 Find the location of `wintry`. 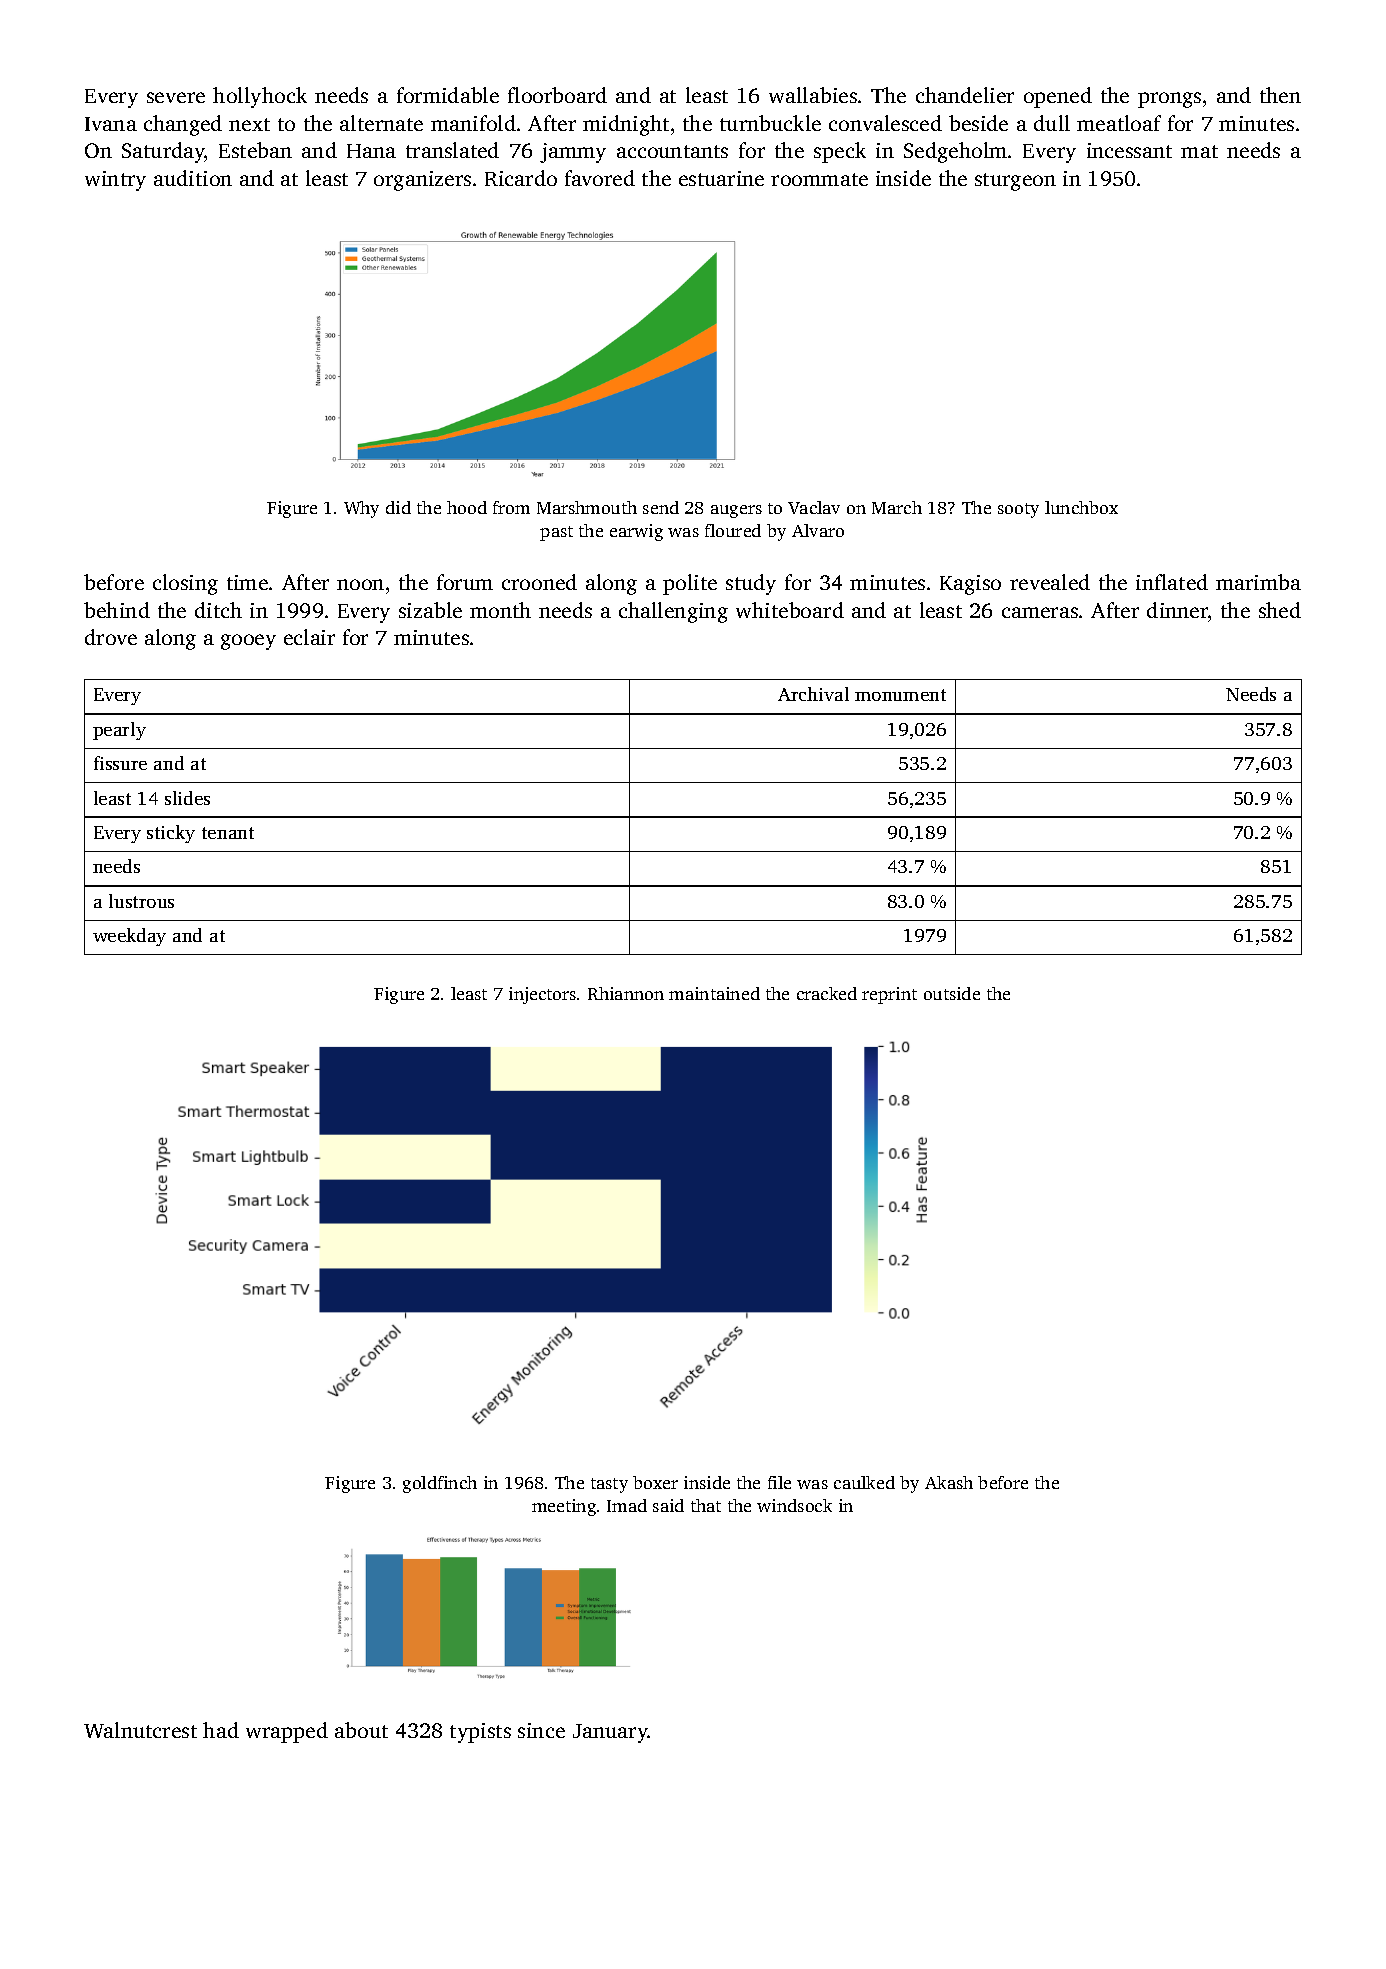

wintry is located at coordinates (115, 181).
